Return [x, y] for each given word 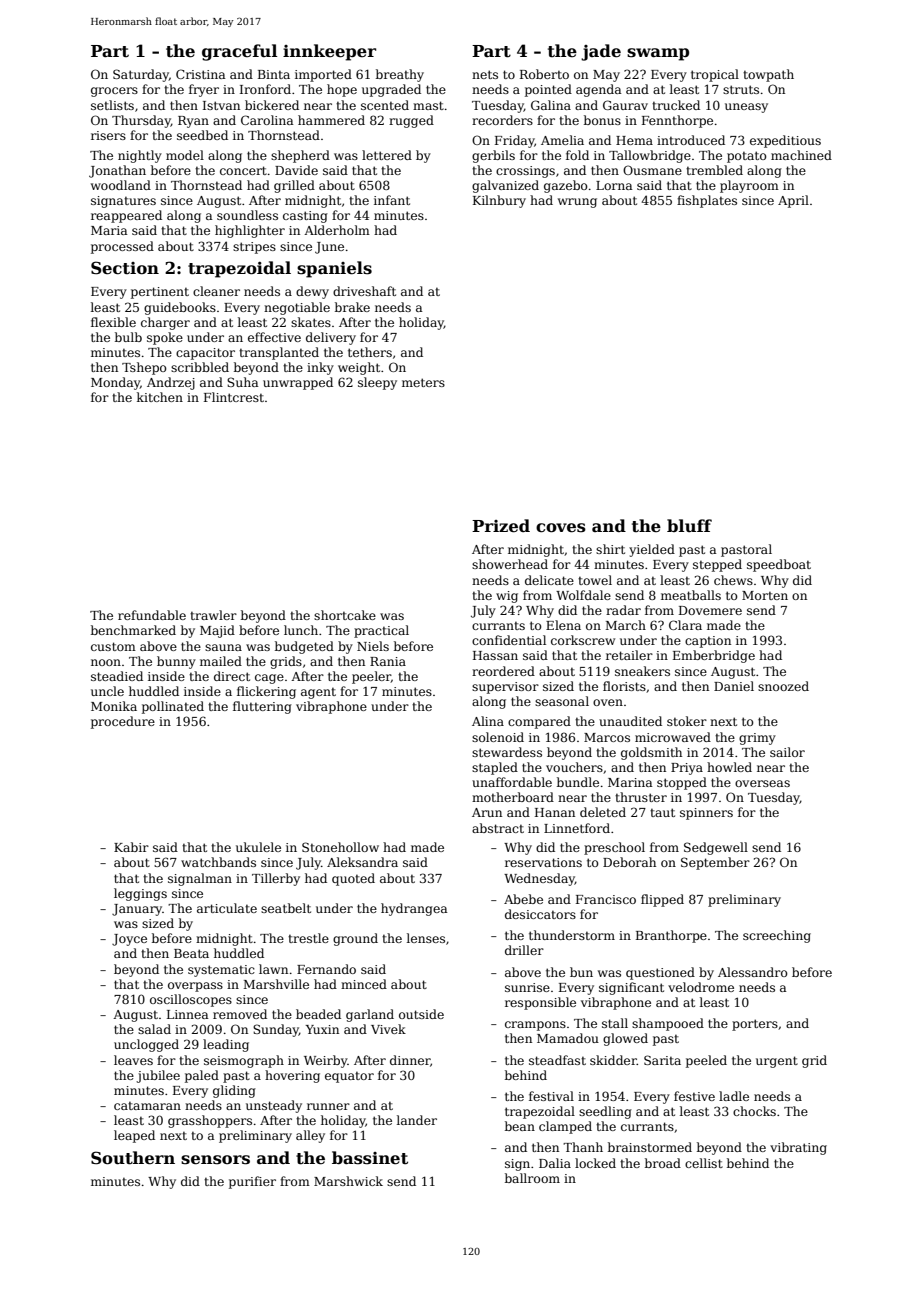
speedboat [779, 565]
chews [733, 580]
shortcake [345, 615]
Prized [501, 526]
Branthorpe [671, 936]
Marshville [276, 984]
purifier [252, 1182]
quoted [353, 879]
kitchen [160, 397]
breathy [400, 75]
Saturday [141, 75]
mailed [221, 661]
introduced [691, 140]
